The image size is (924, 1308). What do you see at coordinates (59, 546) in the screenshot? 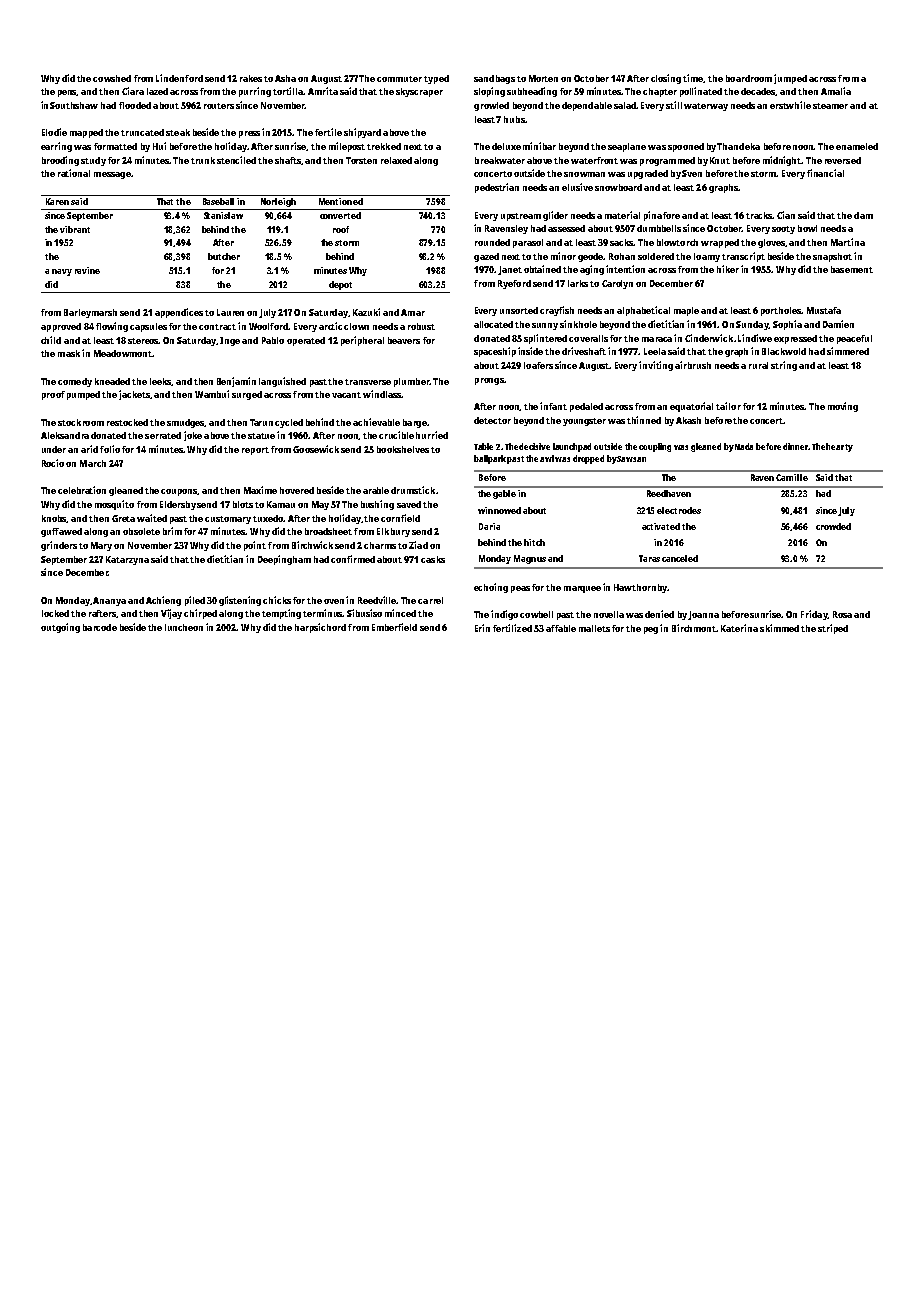
I see `grinders` at bounding box center [59, 546].
